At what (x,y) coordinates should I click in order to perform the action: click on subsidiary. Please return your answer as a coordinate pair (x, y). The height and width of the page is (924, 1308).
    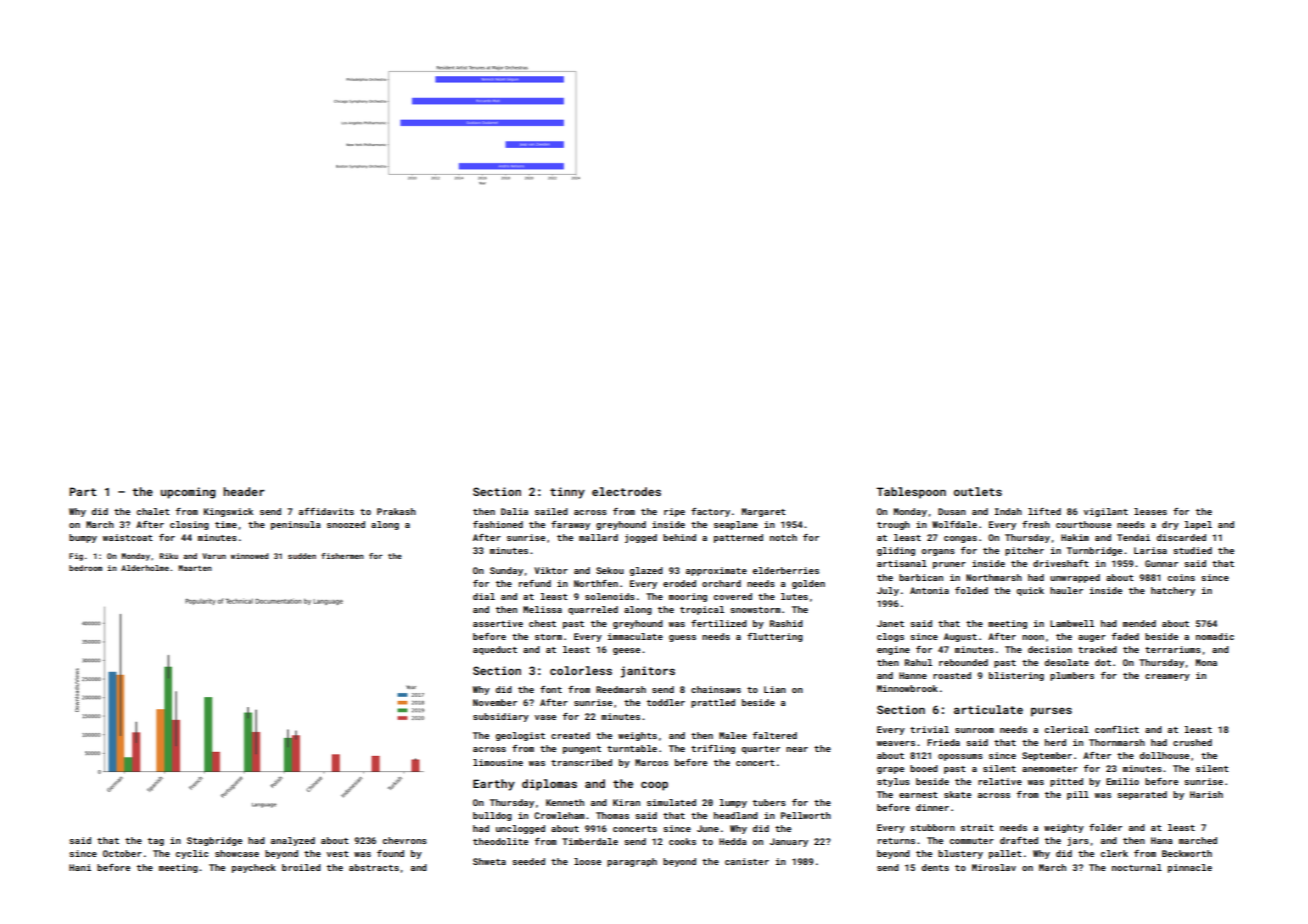
    Looking at the image, I should click on (501, 717).
